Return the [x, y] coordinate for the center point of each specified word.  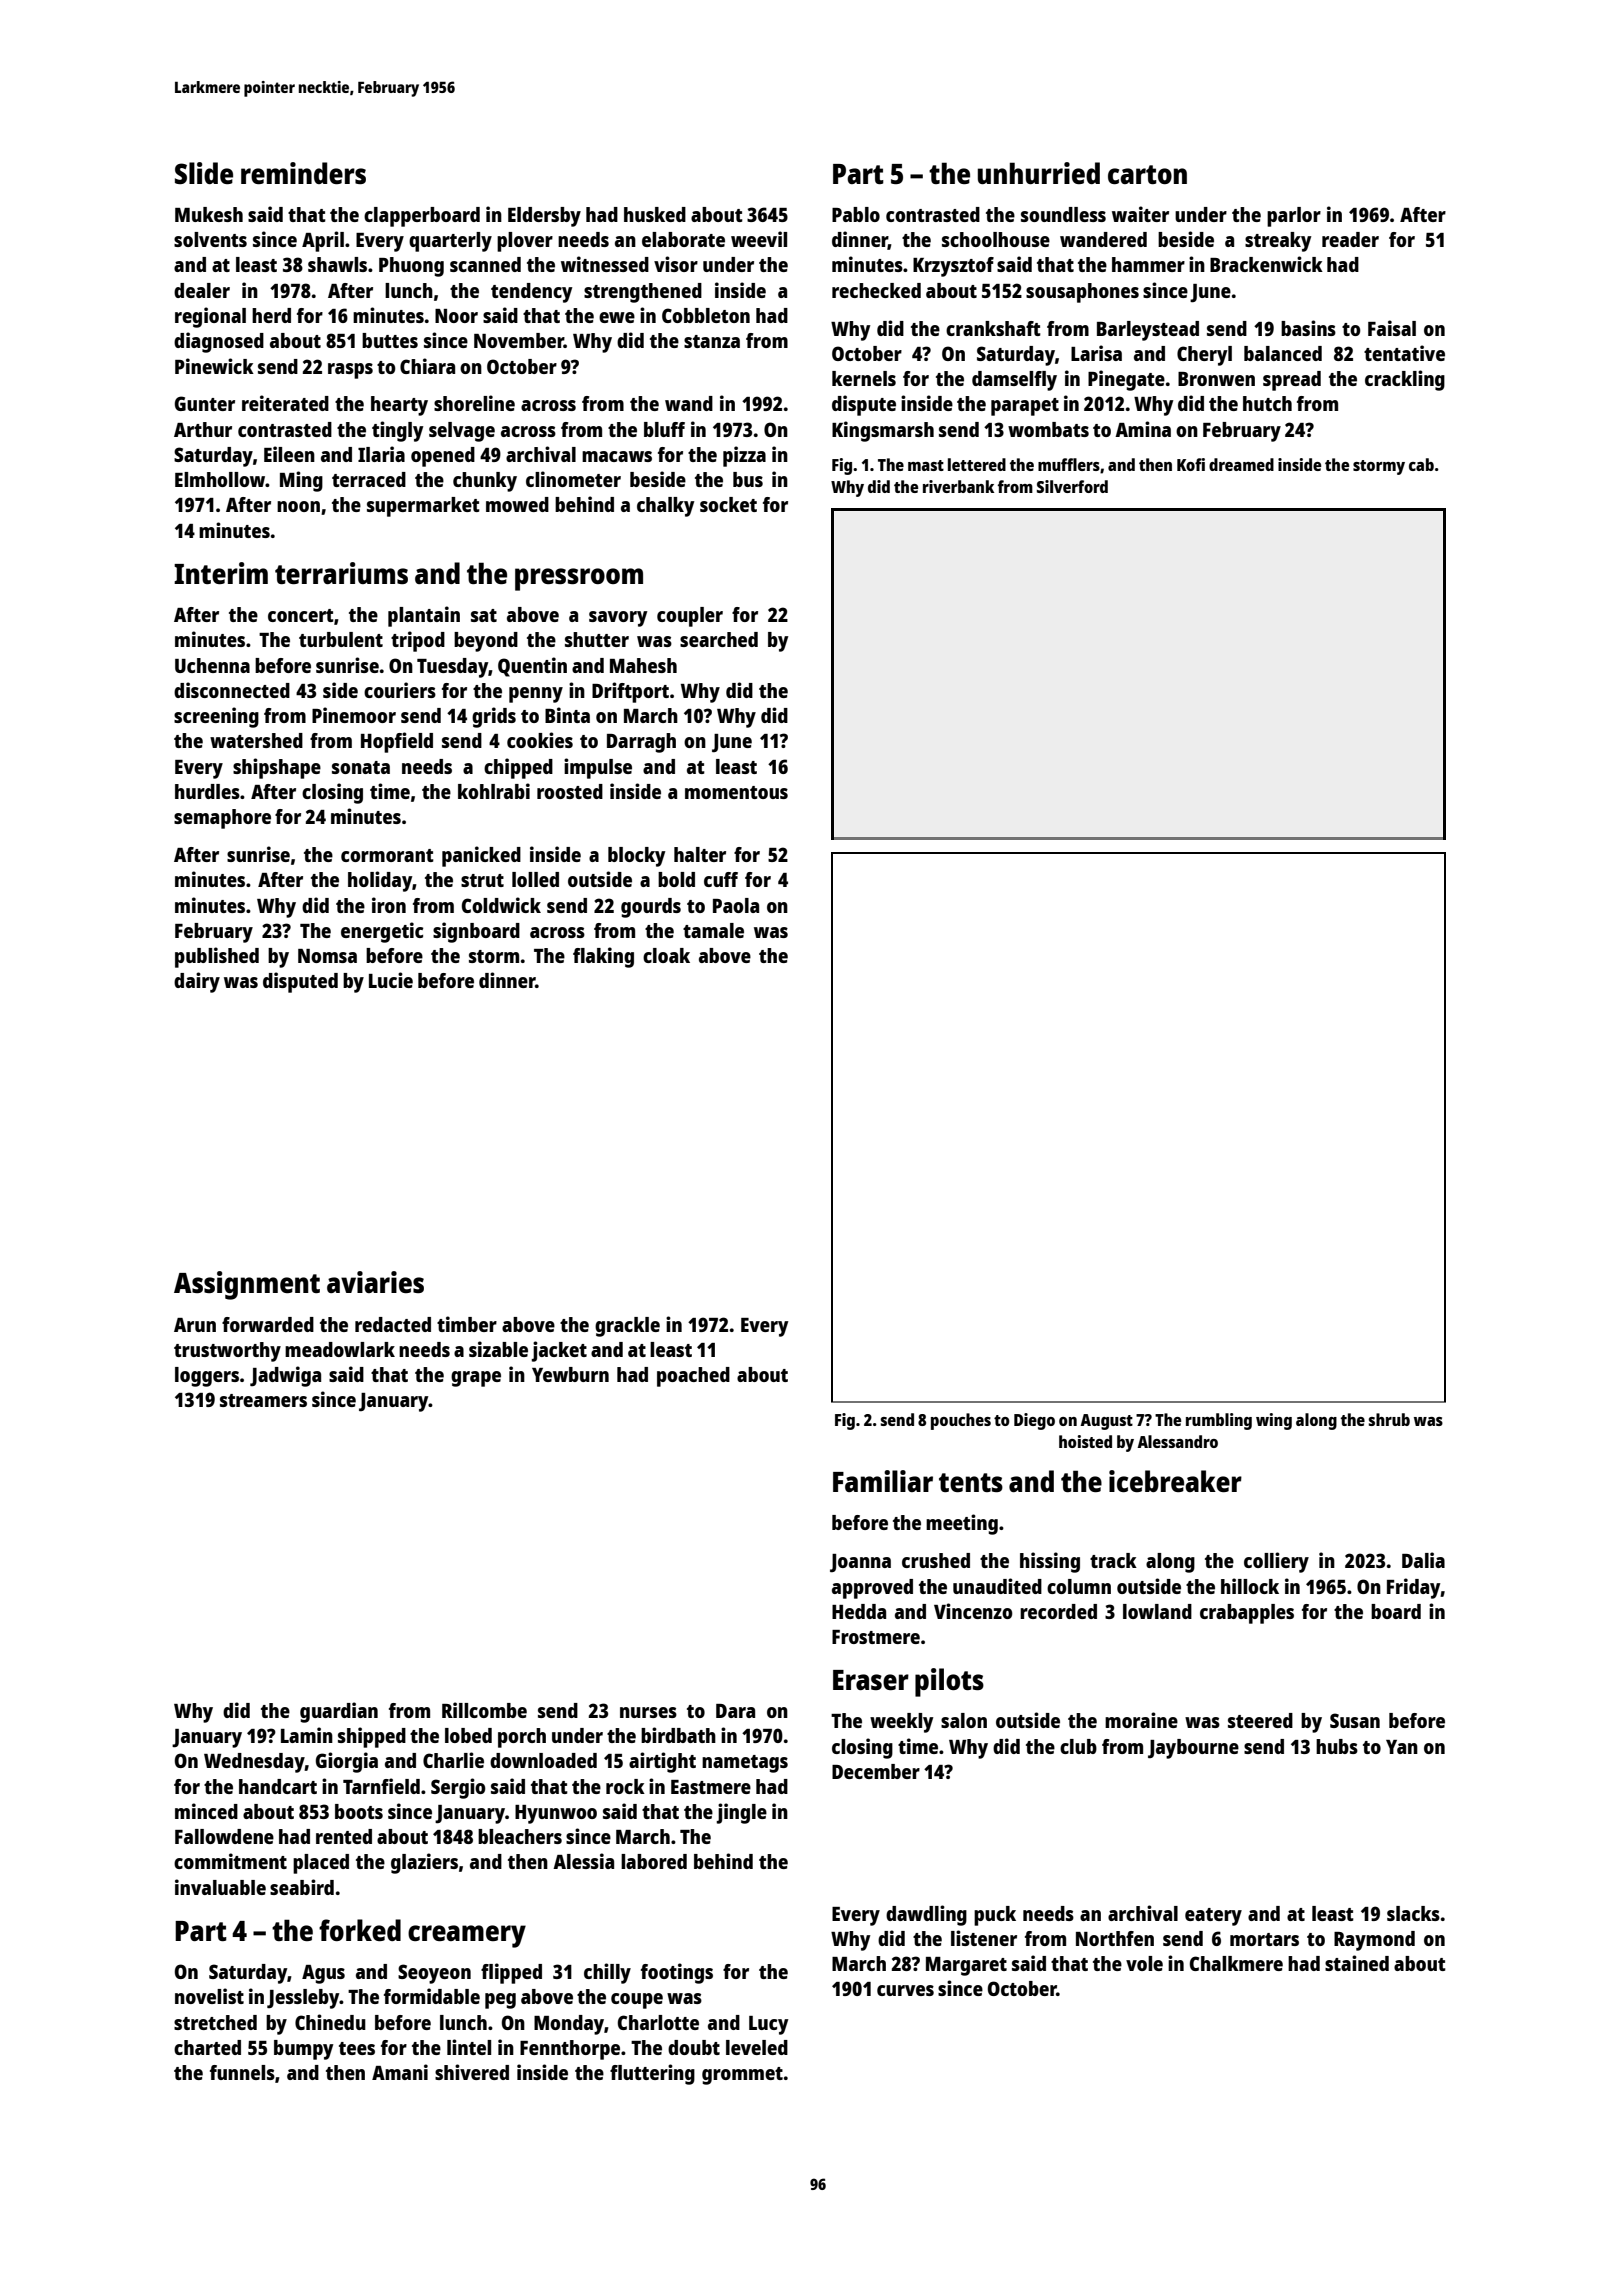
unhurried [1039, 173]
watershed [256, 740]
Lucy [768, 2025]
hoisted [1085, 1441]
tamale [713, 930]
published [217, 957]
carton [1147, 174]
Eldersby [544, 217]
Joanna [860, 1563]
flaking [603, 957]
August [1106, 1422]
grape [476, 1379]
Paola [736, 905]
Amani [400, 2072]
